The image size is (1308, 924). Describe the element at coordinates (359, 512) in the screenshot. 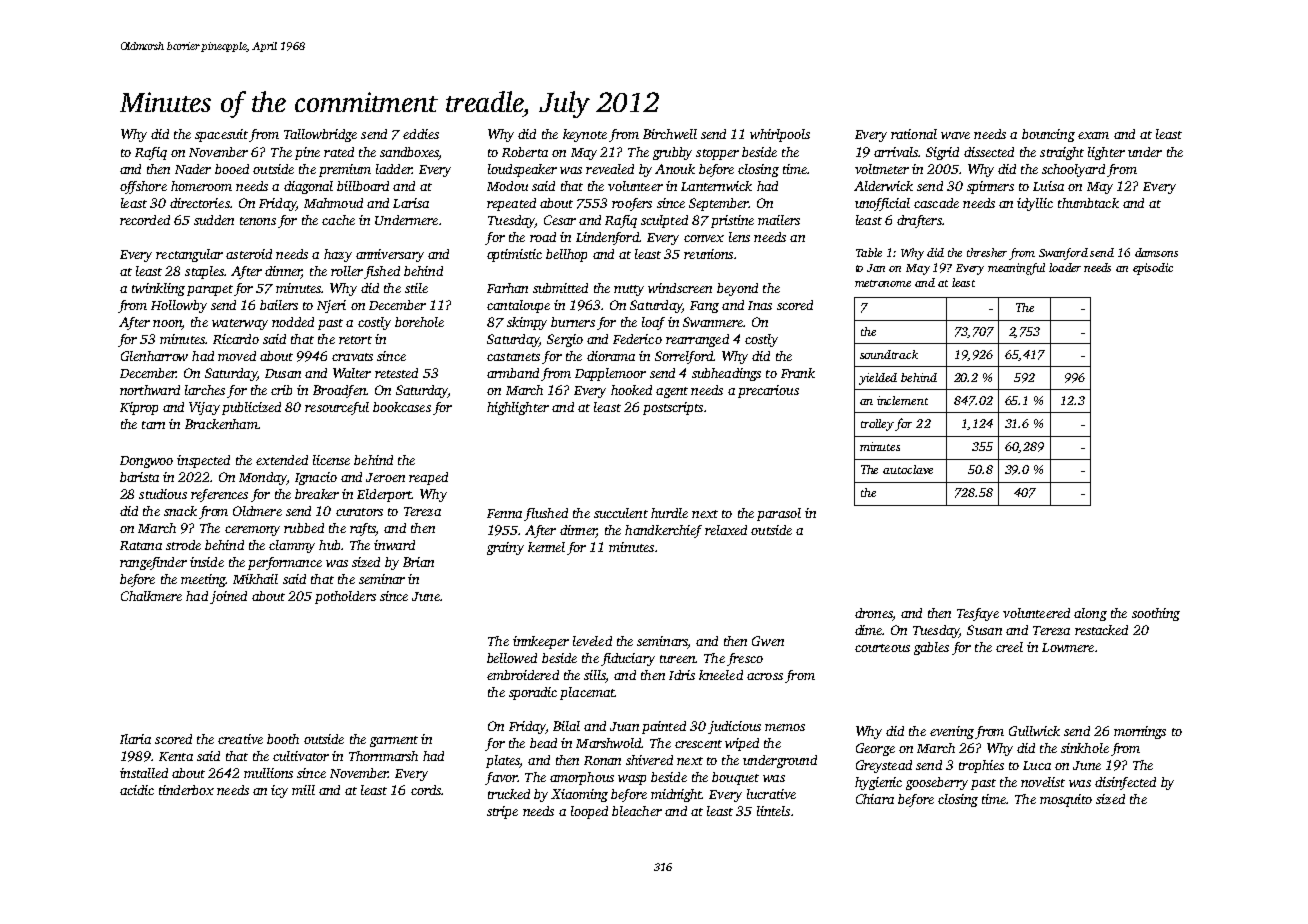

I see `curators` at that location.
